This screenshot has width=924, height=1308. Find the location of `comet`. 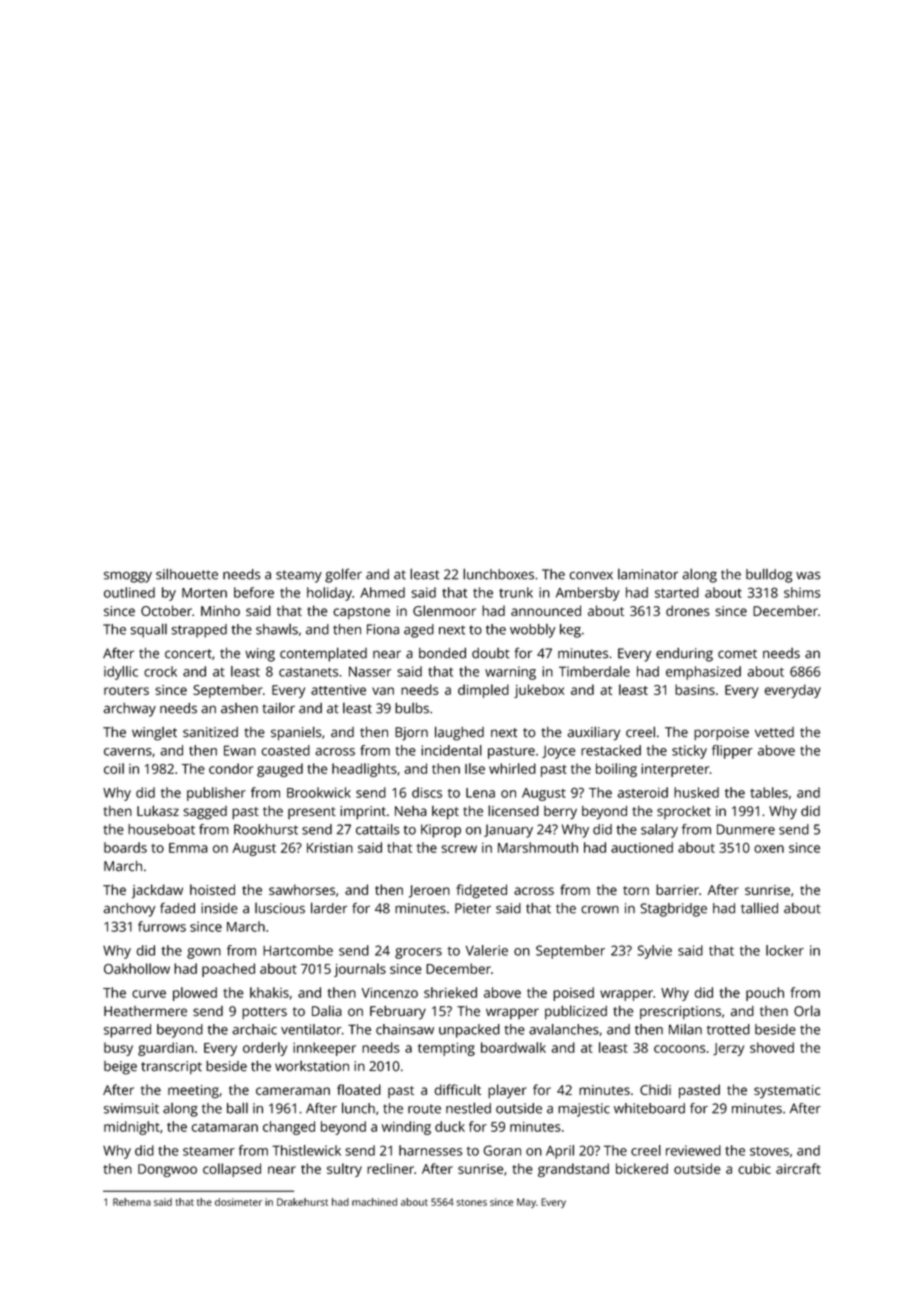

comet is located at coordinates (737, 654).
